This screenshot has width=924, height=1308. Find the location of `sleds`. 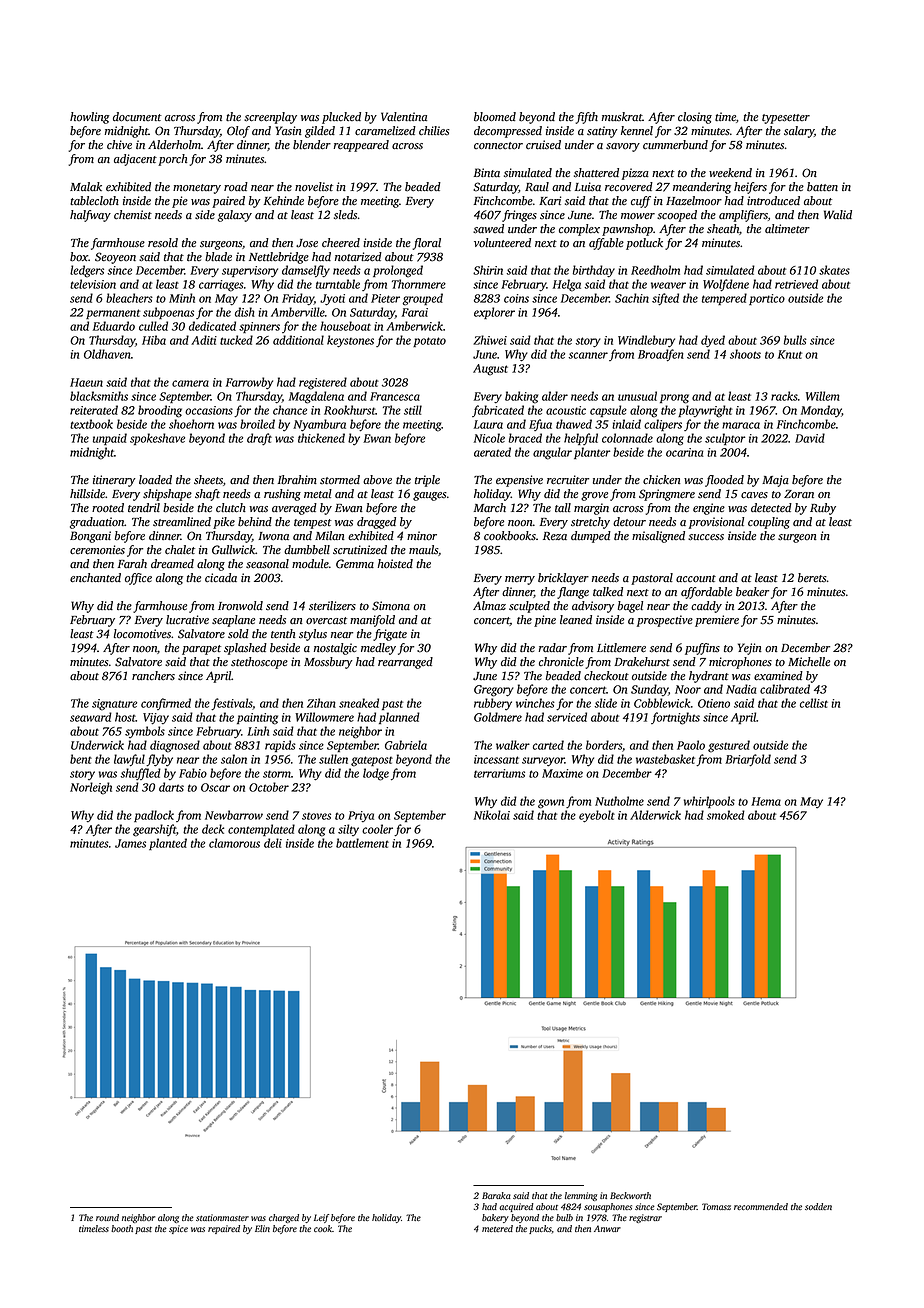

sleds is located at coordinates (345, 215).
